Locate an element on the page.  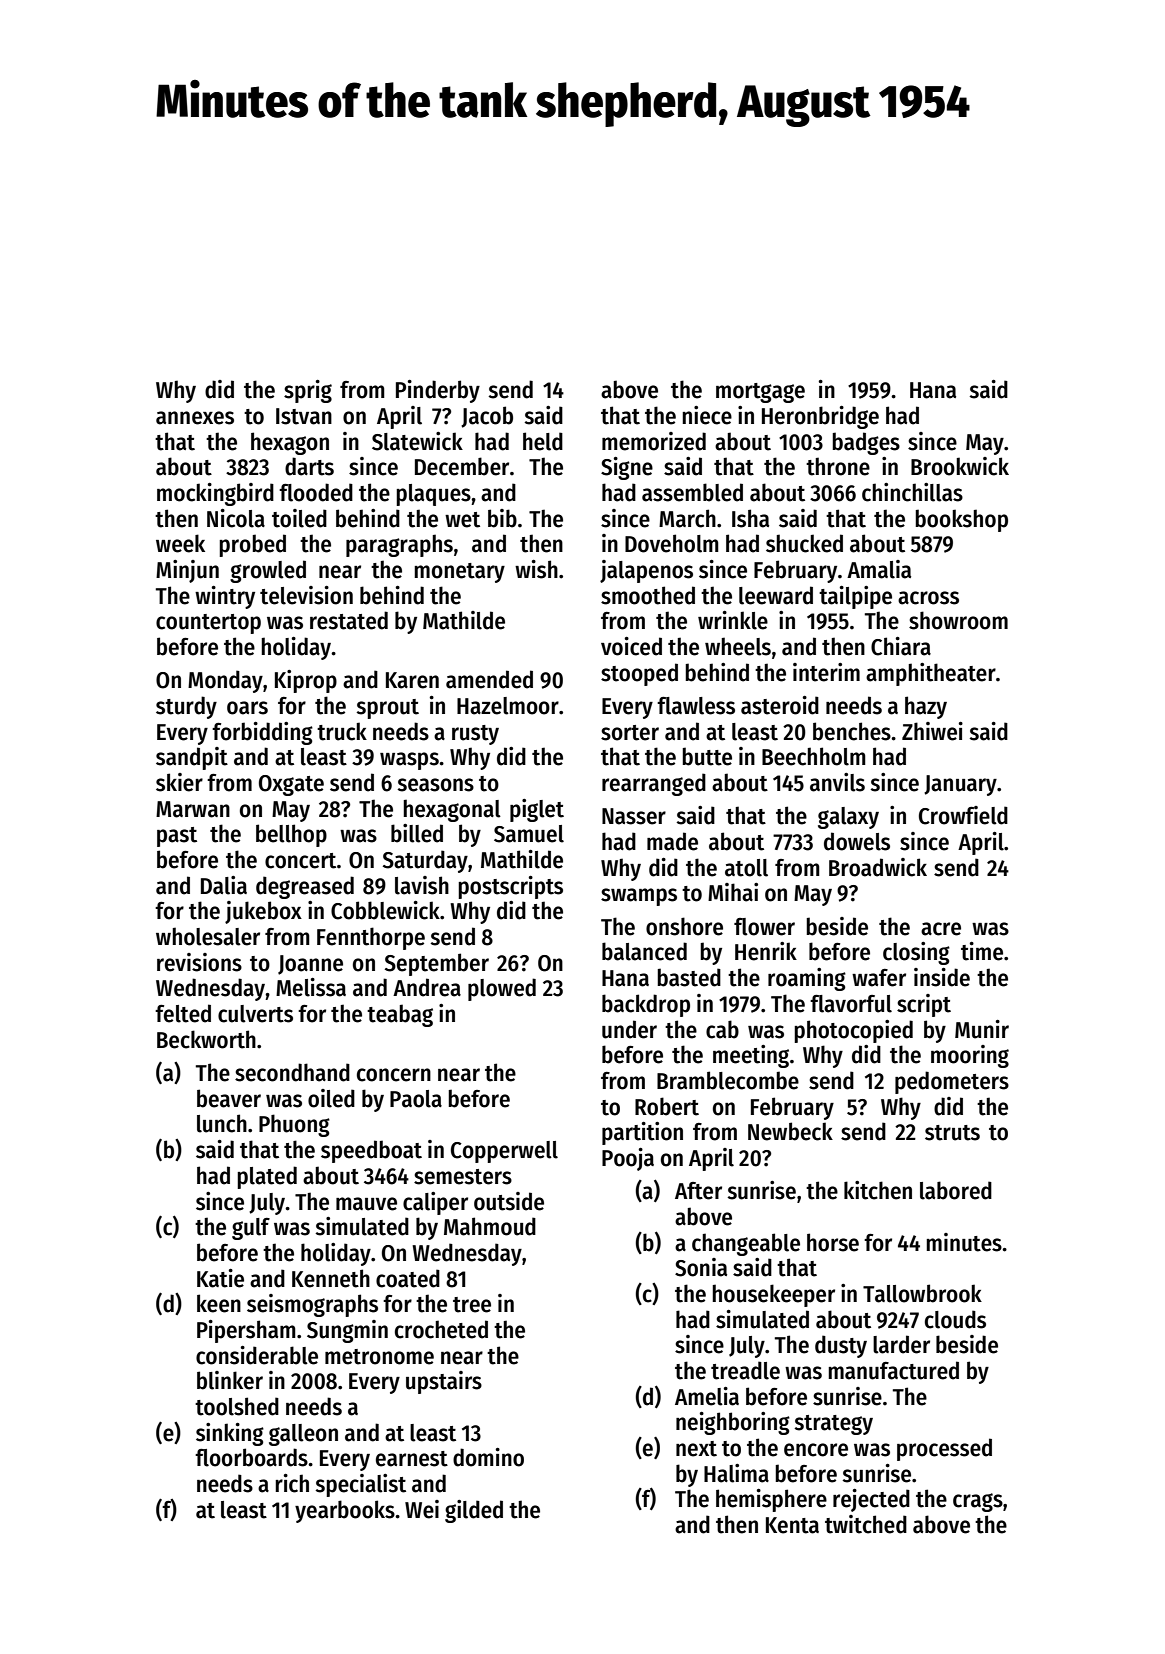
Mahmoud is located at coordinates (490, 1226).
